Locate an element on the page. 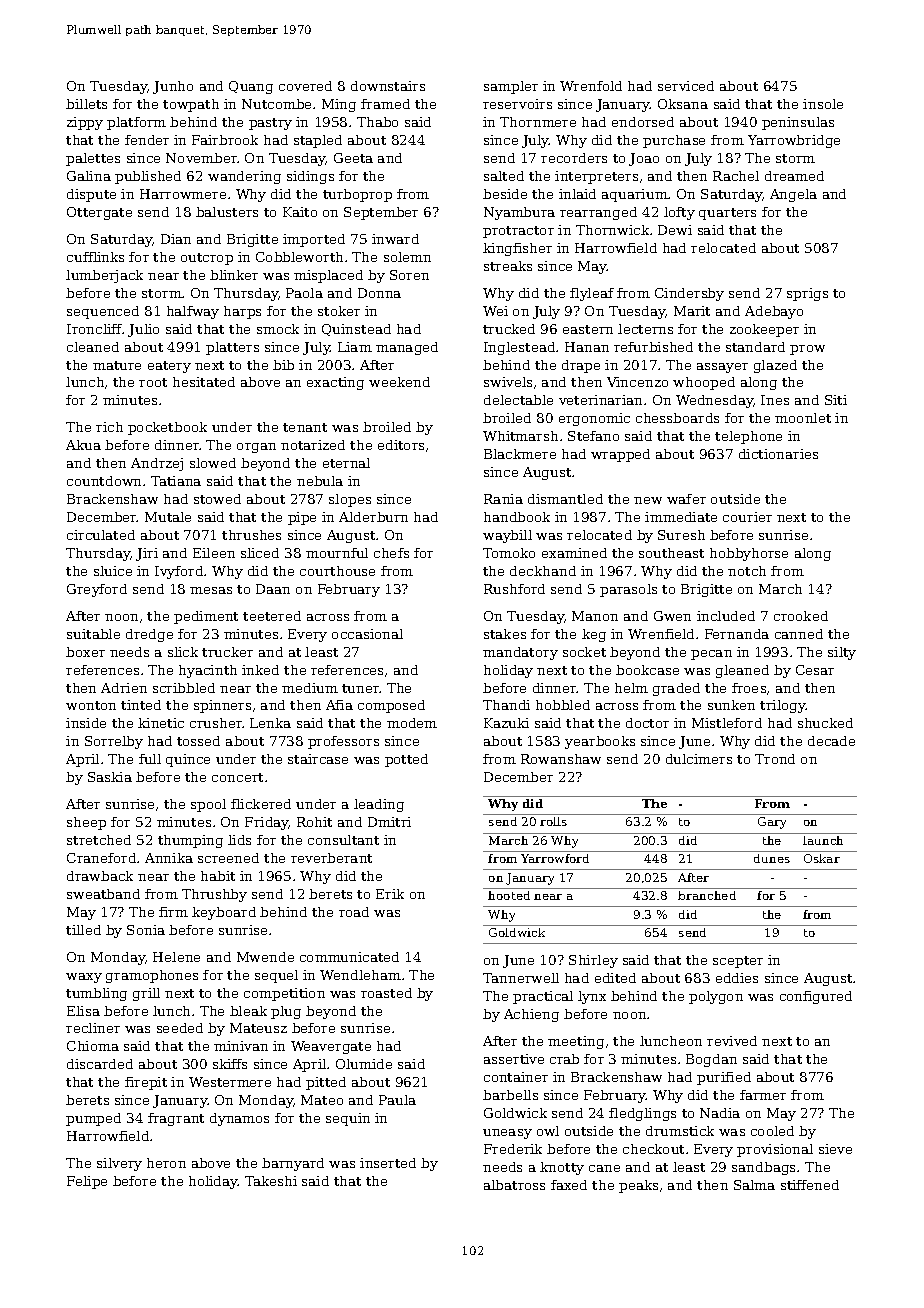 The width and height of the page is (924, 1308). Lenka is located at coordinates (270, 723).
